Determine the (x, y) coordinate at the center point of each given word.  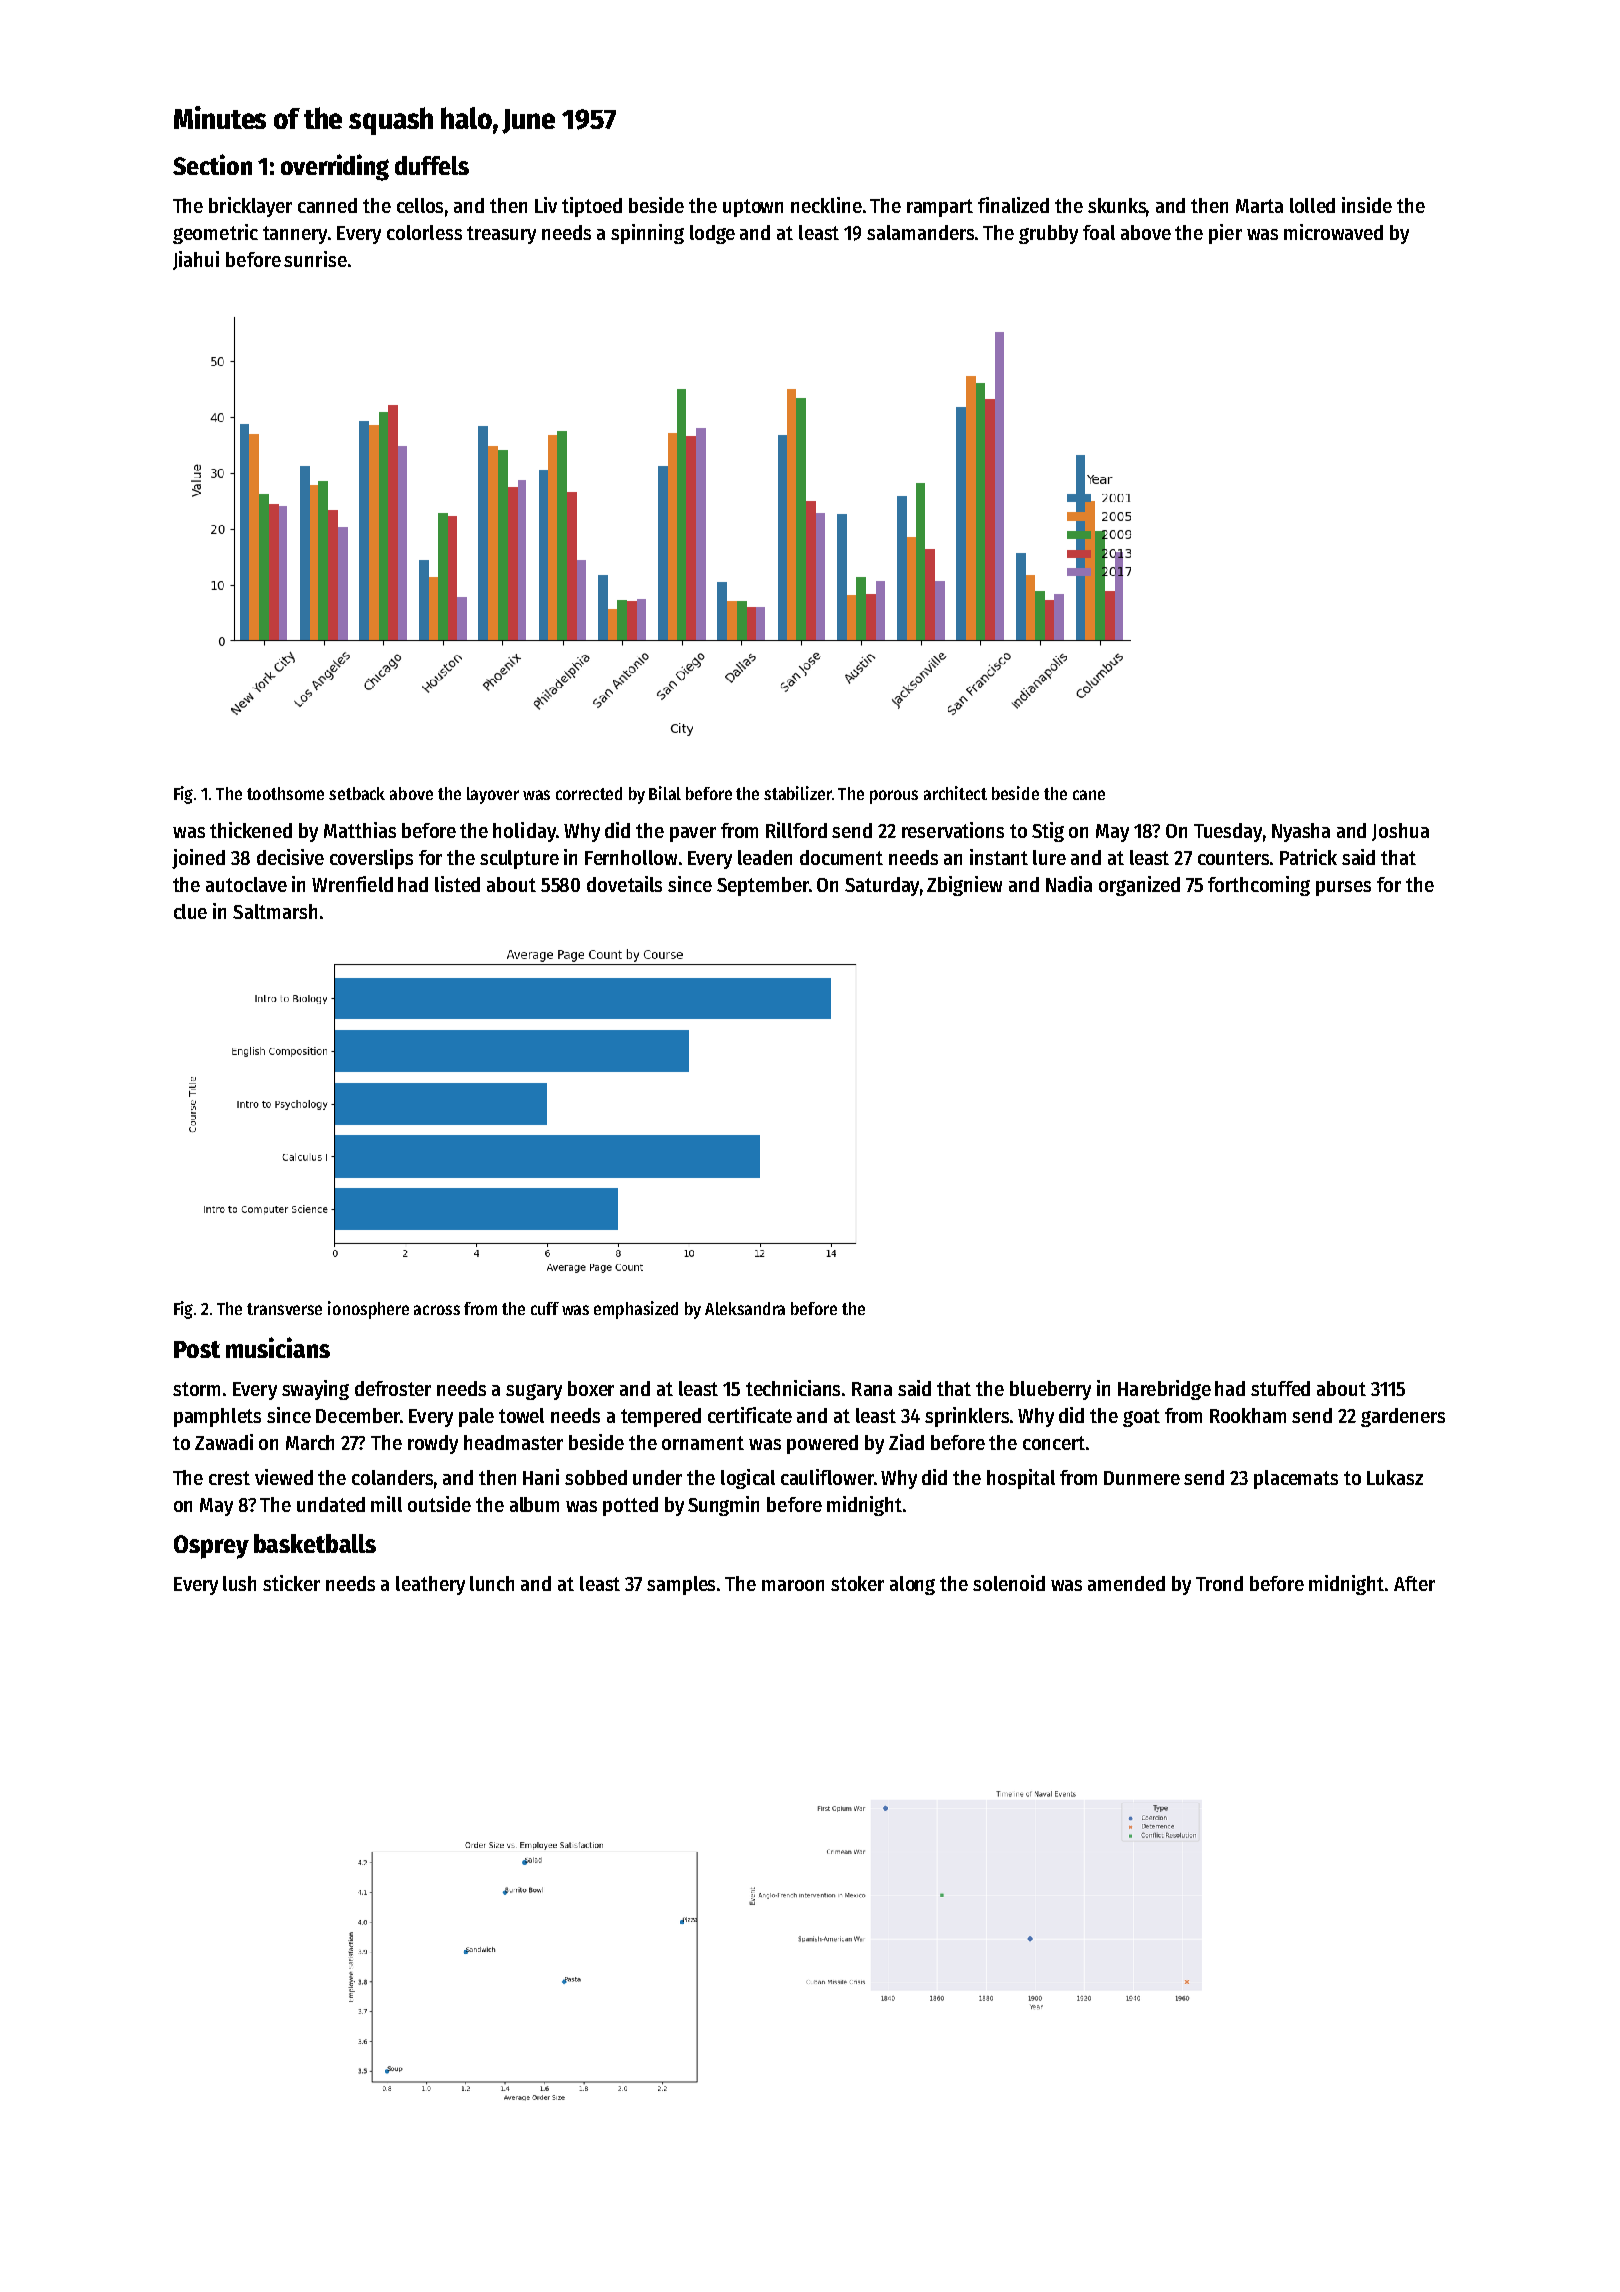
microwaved (1333, 232)
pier (1225, 234)
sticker (291, 1583)
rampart (940, 208)
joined (198, 859)
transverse (284, 1309)
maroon (793, 1585)
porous (894, 797)
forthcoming (1259, 886)
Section (212, 164)
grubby (1048, 234)
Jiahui (196, 260)
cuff (545, 1308)
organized (1139, 886)
